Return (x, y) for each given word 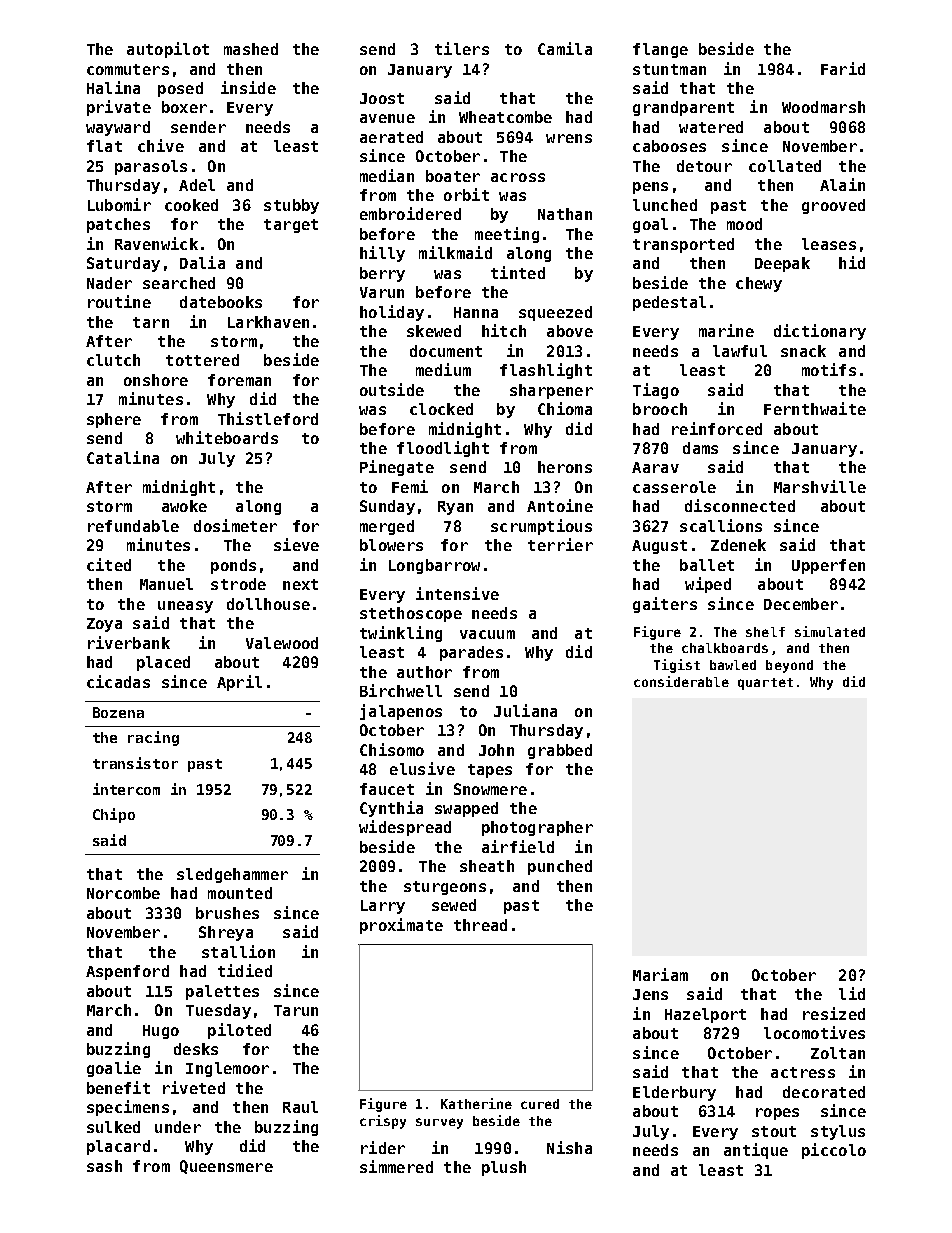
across (518, 177)
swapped (466, 809)
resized (834, 1013)
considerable (681, 681)
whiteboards (227, 437)
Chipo (114, 815)
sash (104, 1166)
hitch (504, 330)
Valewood (282, 643)
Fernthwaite (815, 408)
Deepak (782, 264)
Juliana (525, 710)
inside (248, 87)
